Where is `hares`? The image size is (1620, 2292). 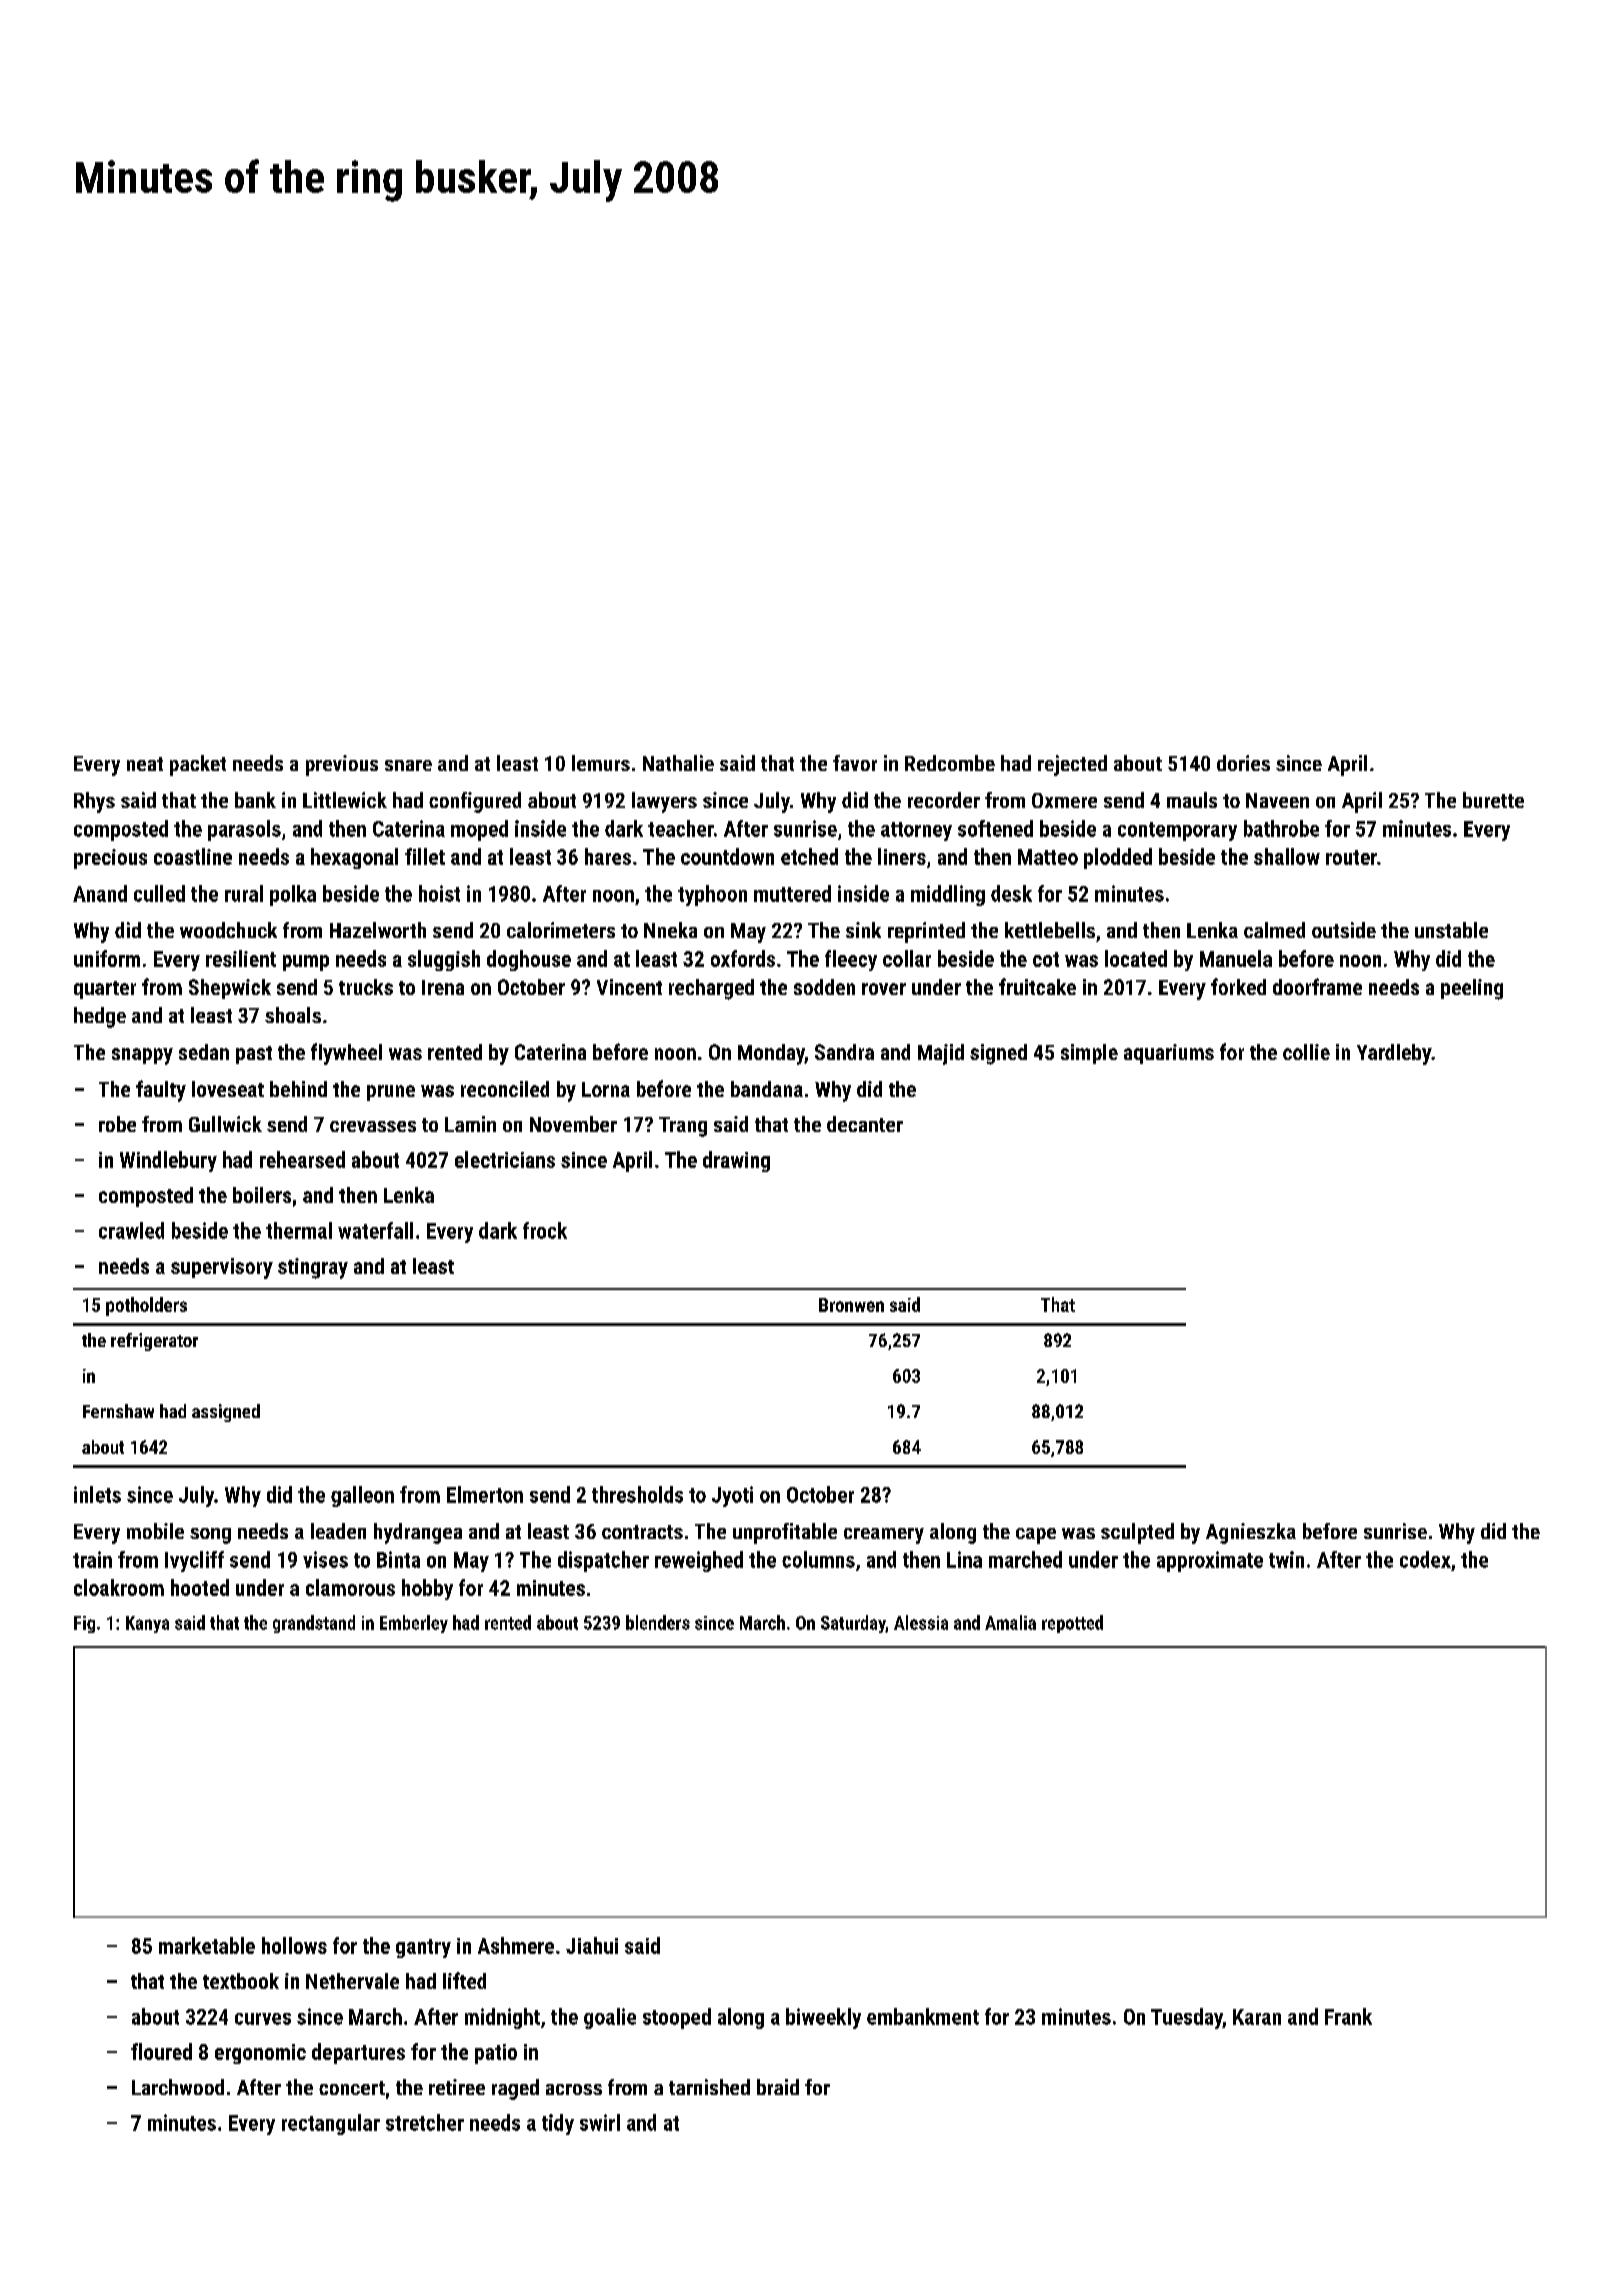 hares is located at coordinates (608, 856).
